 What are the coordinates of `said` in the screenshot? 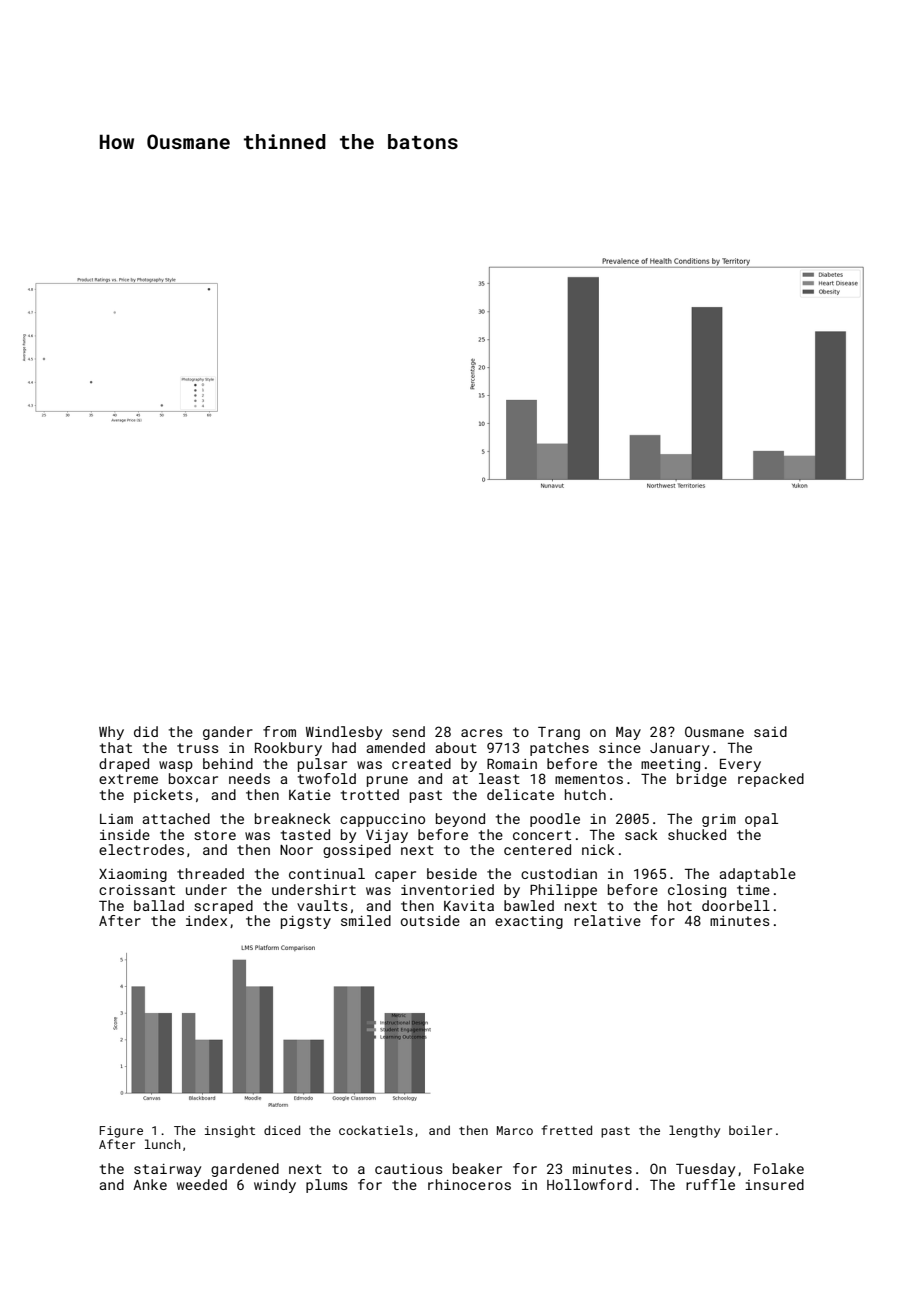 It's located at (770, 731).
